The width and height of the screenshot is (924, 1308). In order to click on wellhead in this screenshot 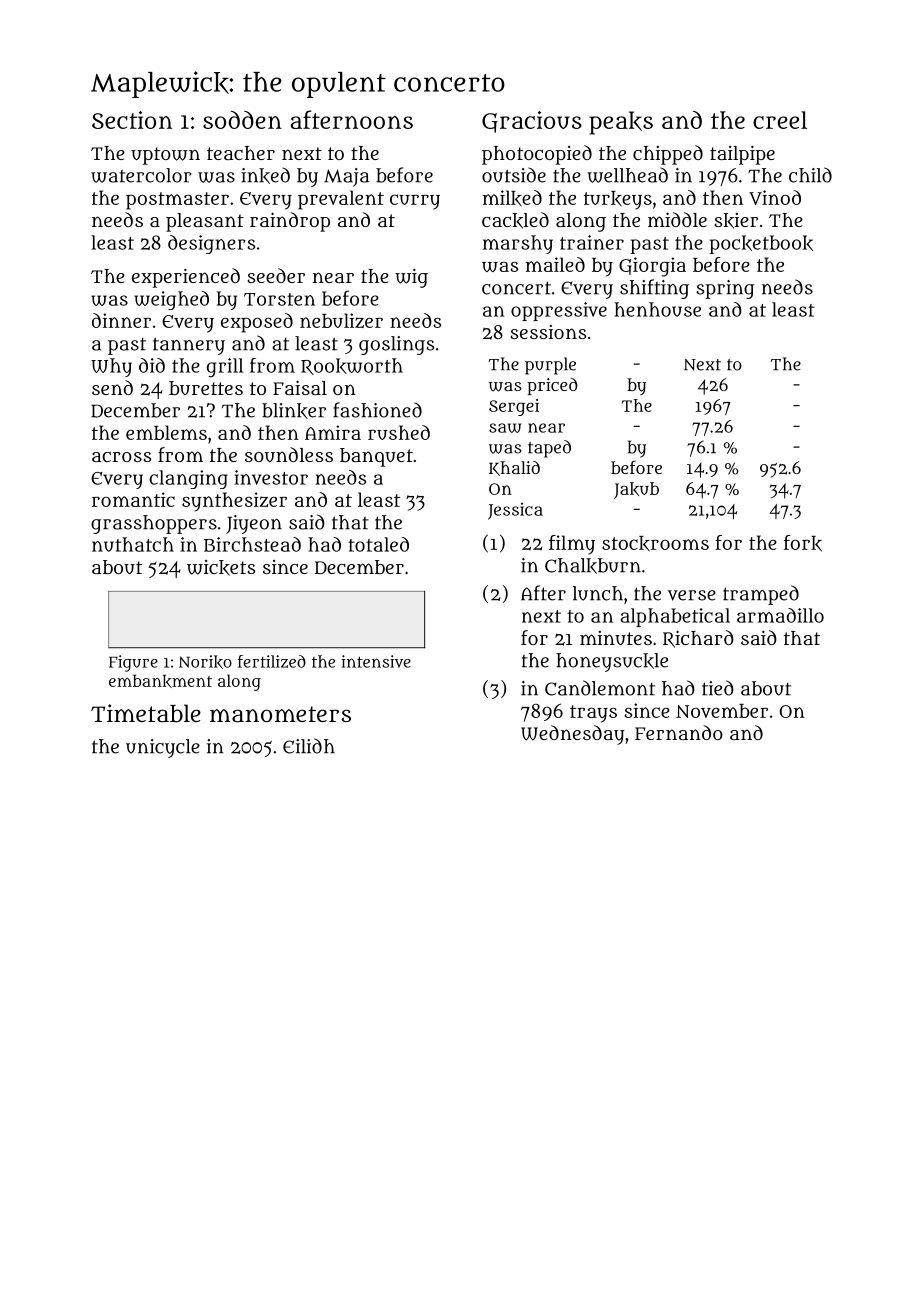, I will do `click(627, 175)`.
